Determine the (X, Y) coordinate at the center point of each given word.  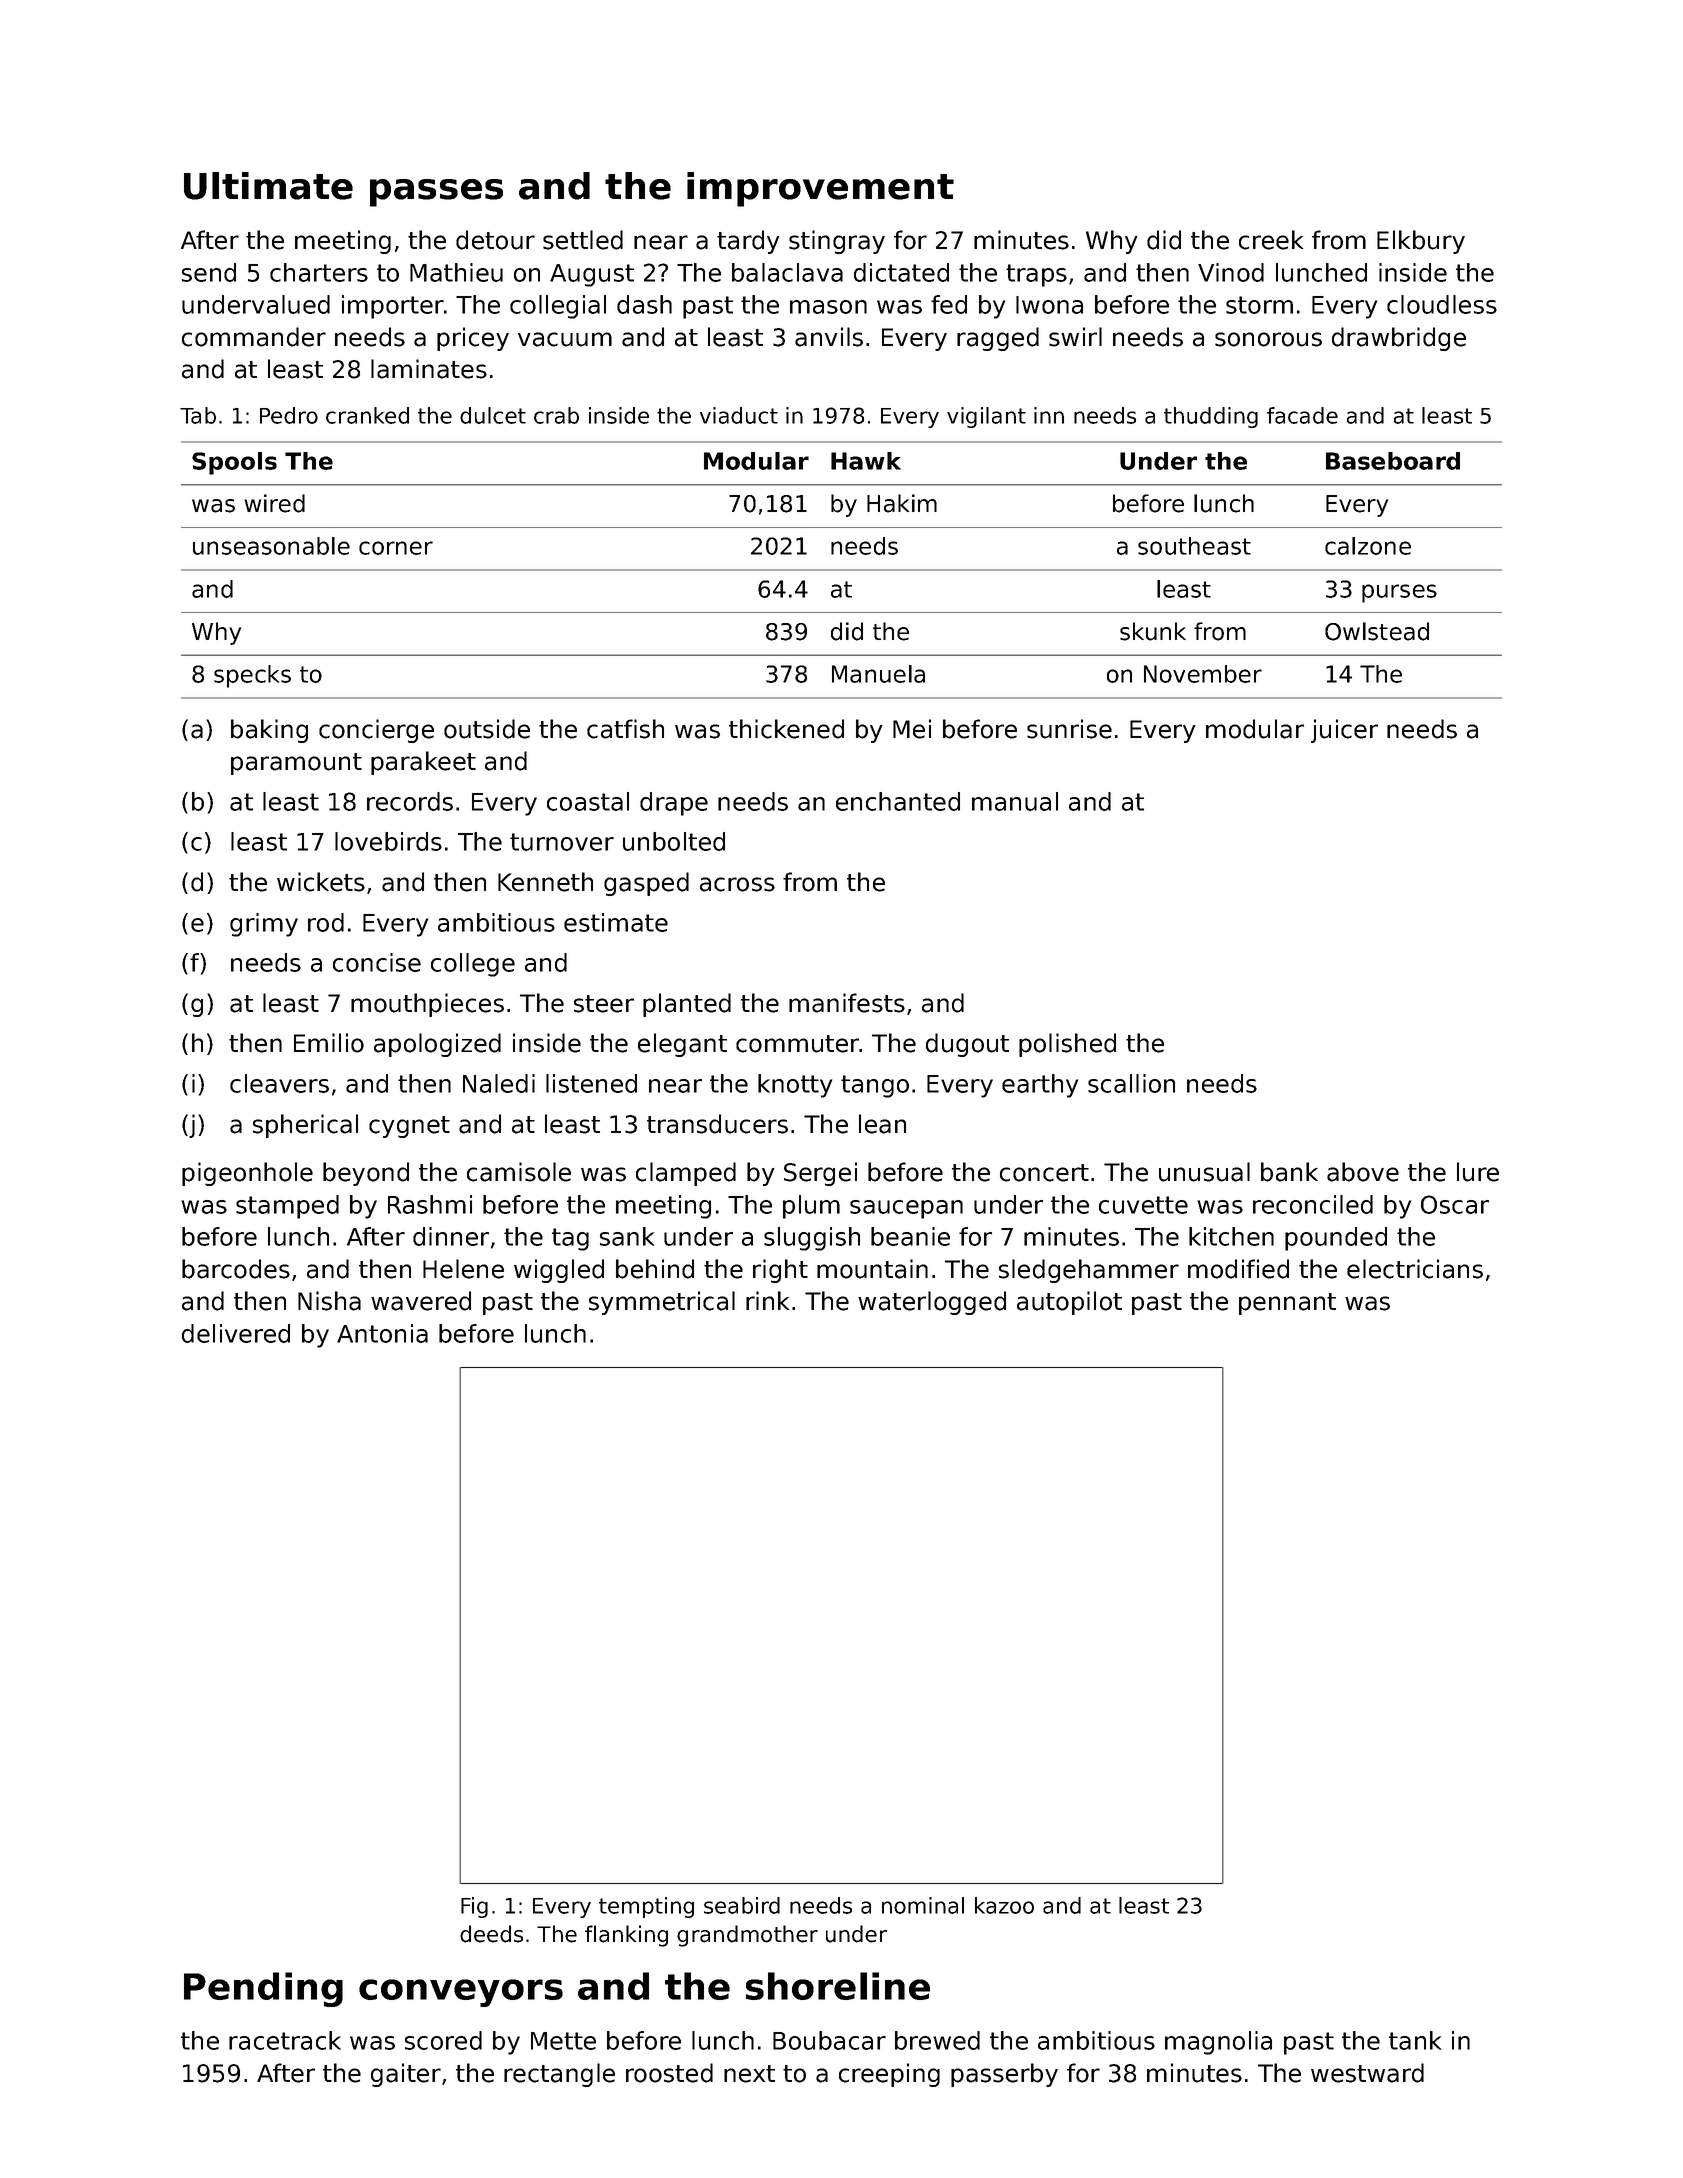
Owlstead (1377, 631)
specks (252, 676)
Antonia (382, 1333)
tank (1415, 2040)
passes (436, 193)
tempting (646, 1907)
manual (1015, 801)
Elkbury (1421, 242)
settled (583, 240)
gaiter (406, 2075)
